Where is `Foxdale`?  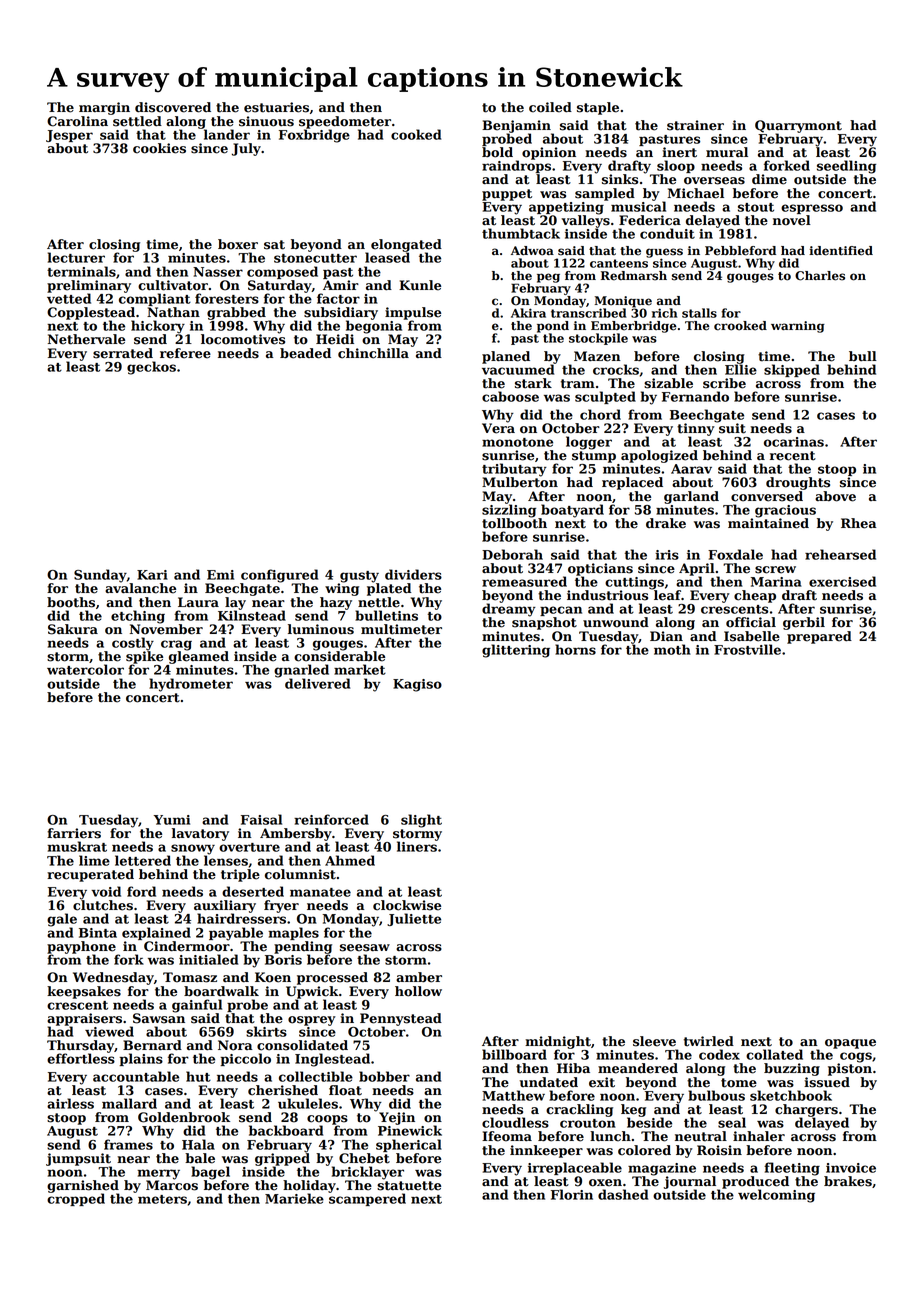 Foxdale is located at coordinates (735, 554).
